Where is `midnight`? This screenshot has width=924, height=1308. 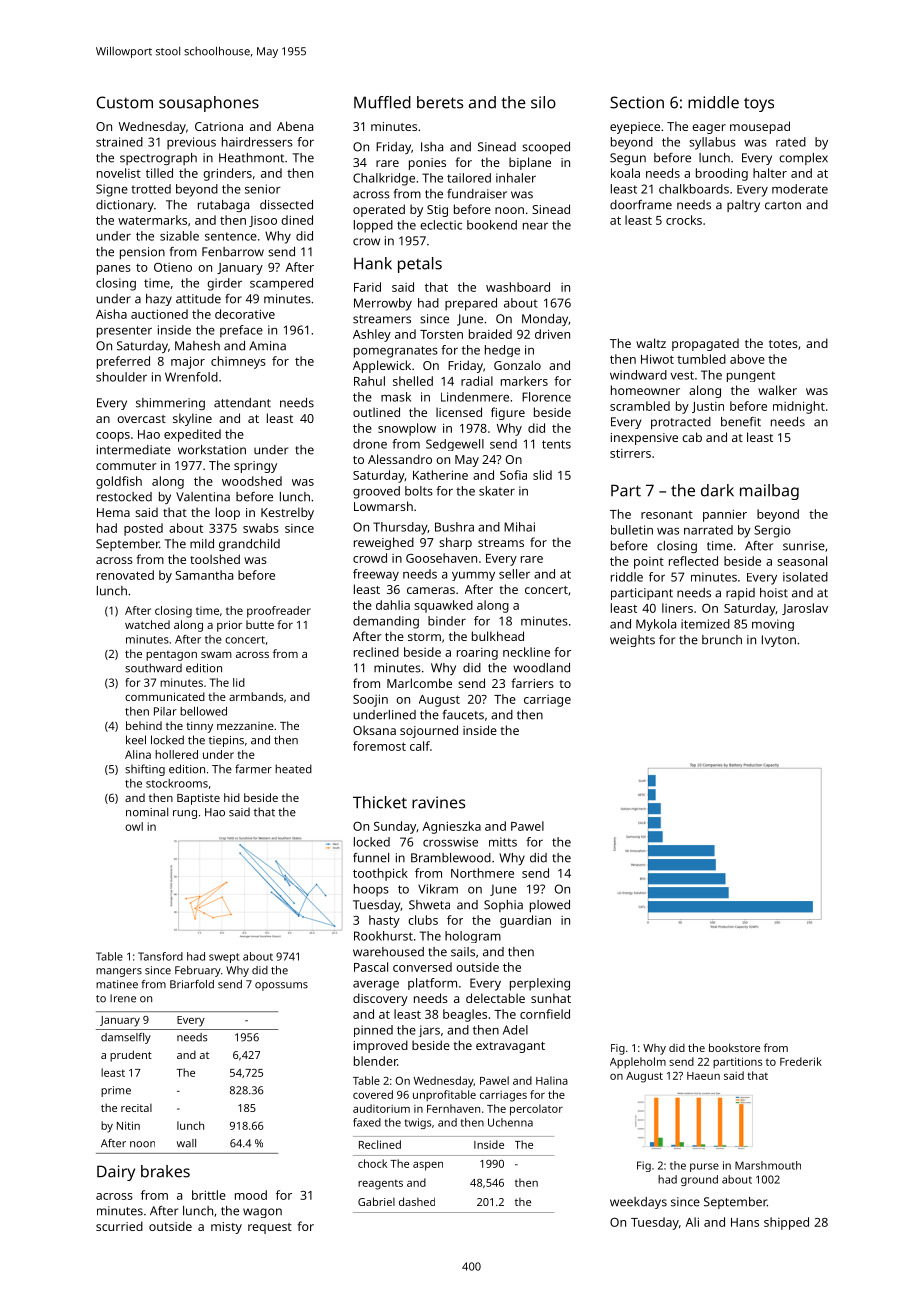 midnight is located at coordinates (799, 407).
